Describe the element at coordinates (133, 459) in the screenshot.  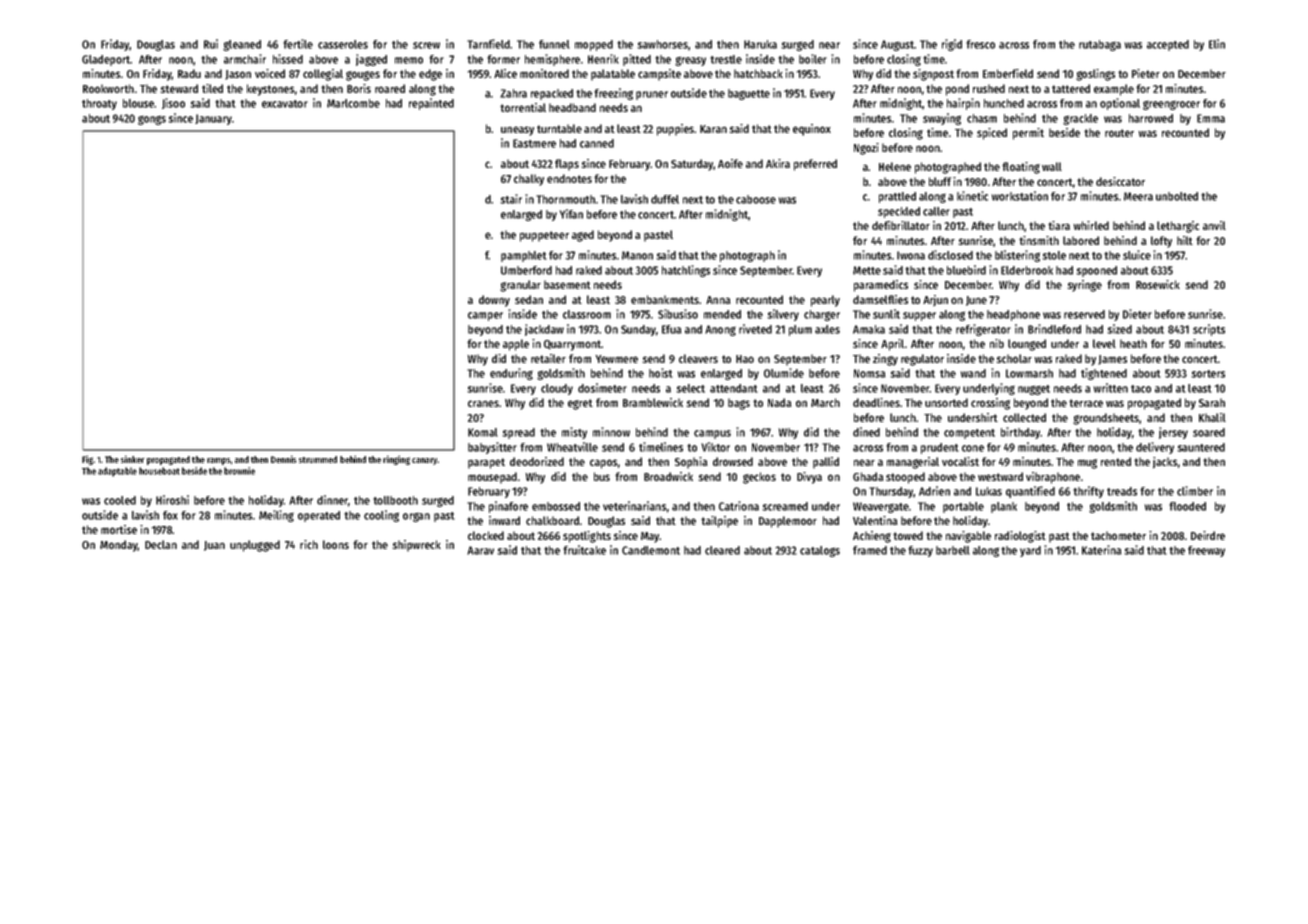
I see `sinker` at that location.
